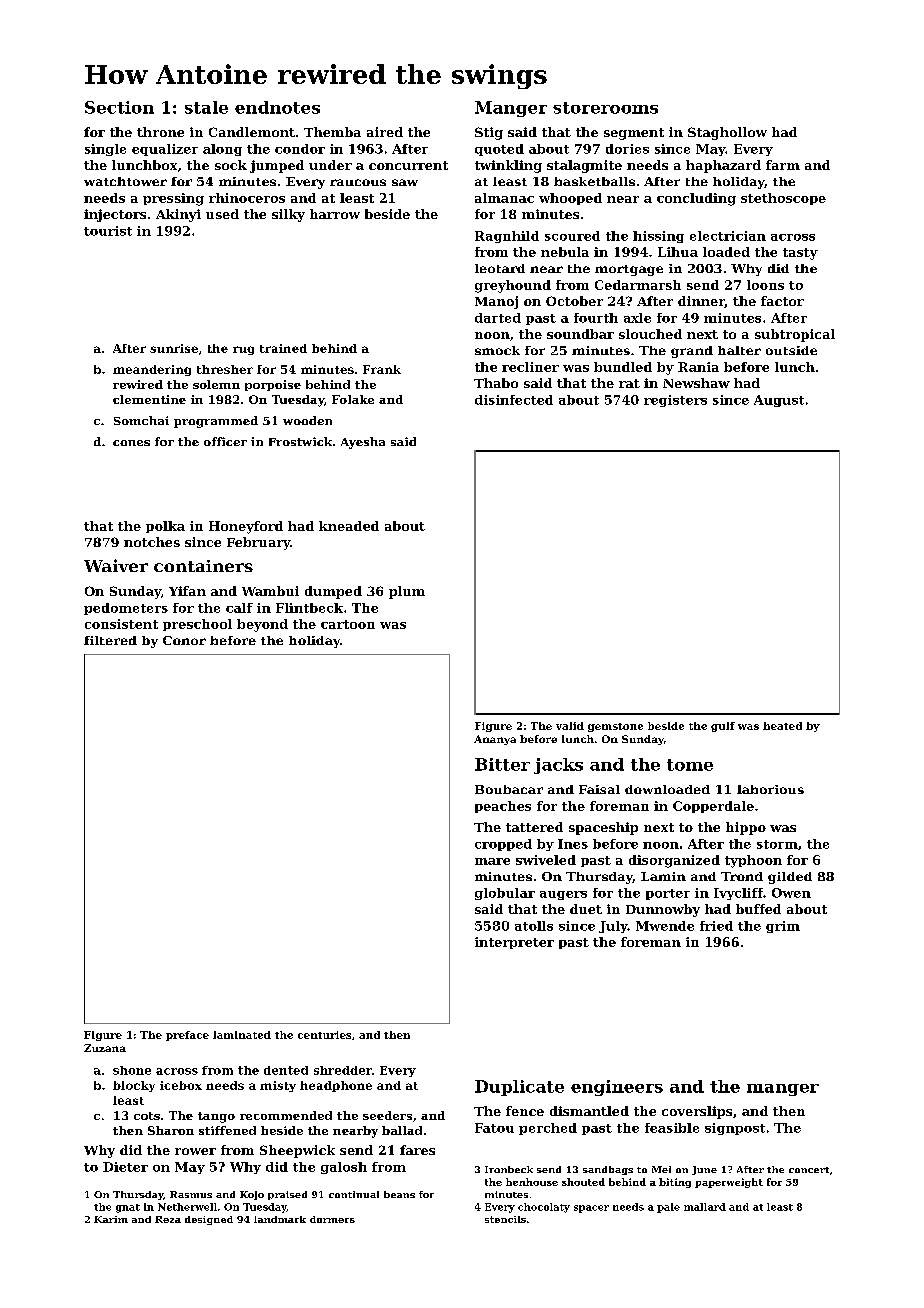 The height and width of the screenshot is (1308, 924). Describe the element at coordinates (605, 108) in the screenshot. I see `storerooms` at that location.
